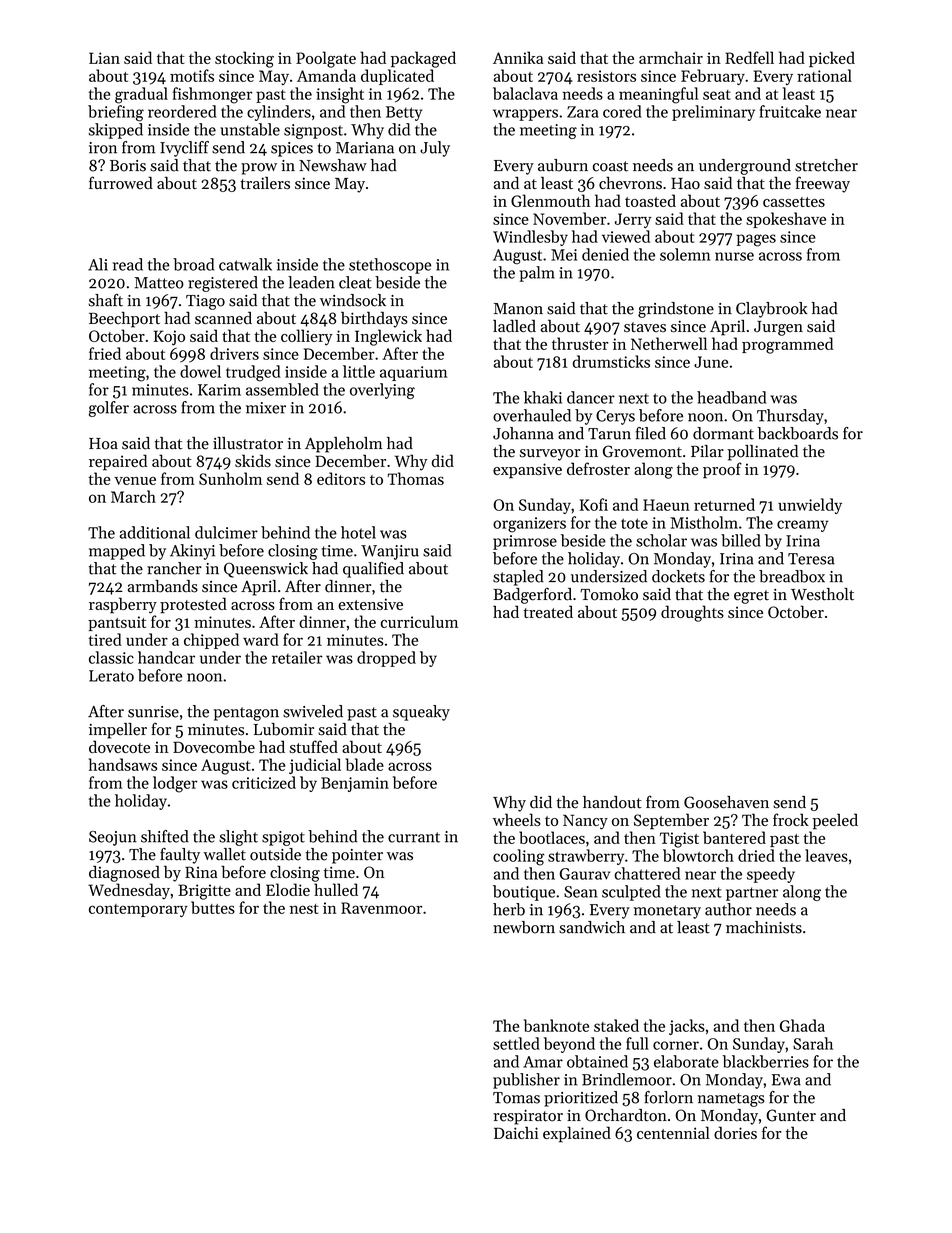 The image size is (952, 1233). Describe the element at coordinates (580, 343) in the screenshot. I see `thruster` at that location.
